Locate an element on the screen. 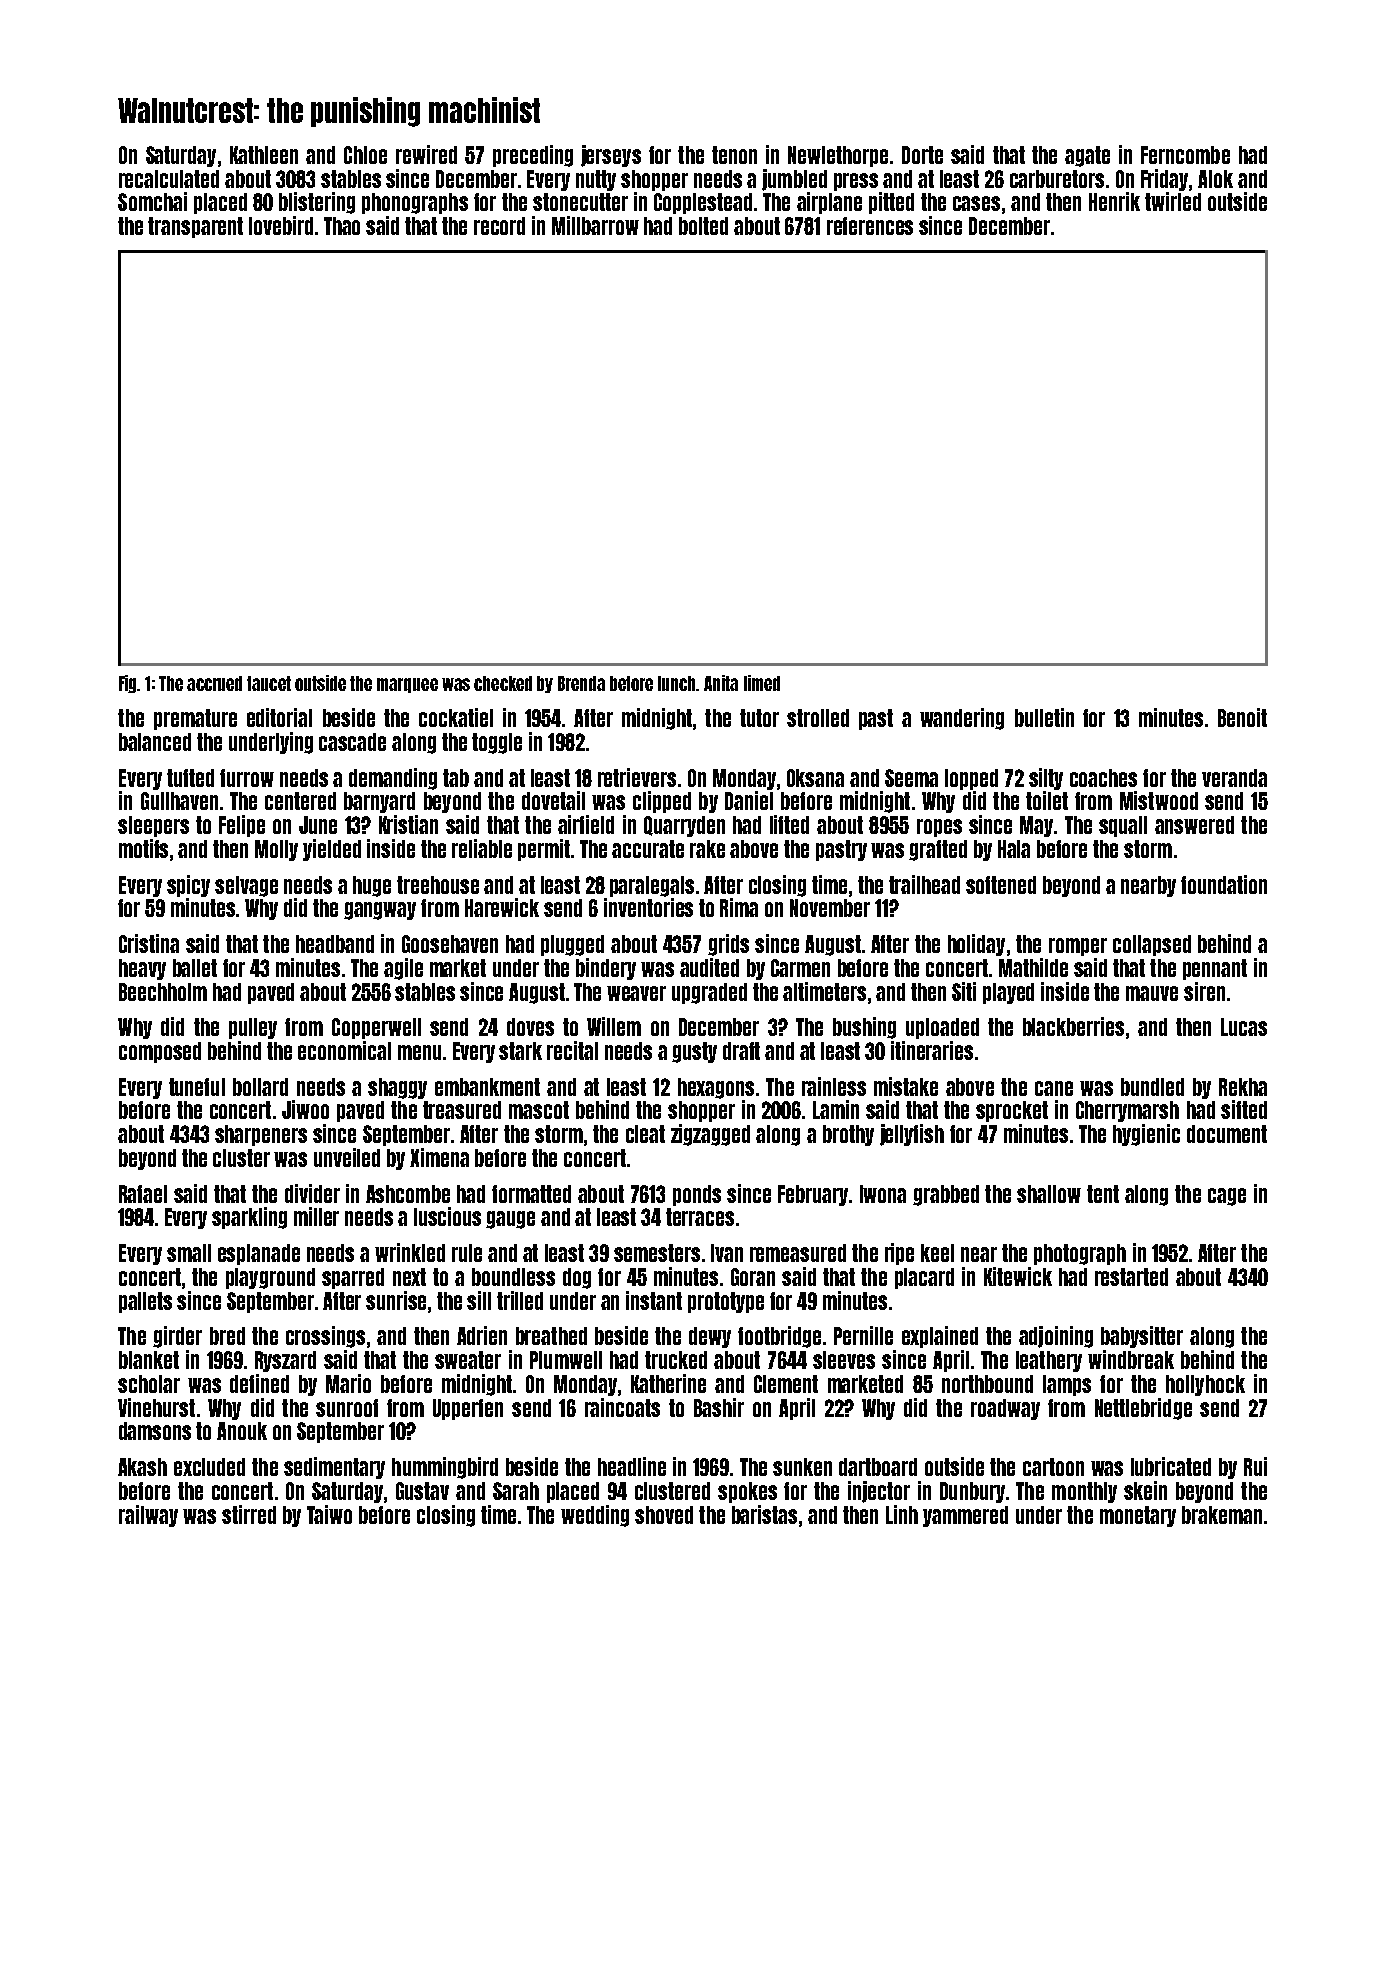  bulletin is located at coordinates (1044, 717).
